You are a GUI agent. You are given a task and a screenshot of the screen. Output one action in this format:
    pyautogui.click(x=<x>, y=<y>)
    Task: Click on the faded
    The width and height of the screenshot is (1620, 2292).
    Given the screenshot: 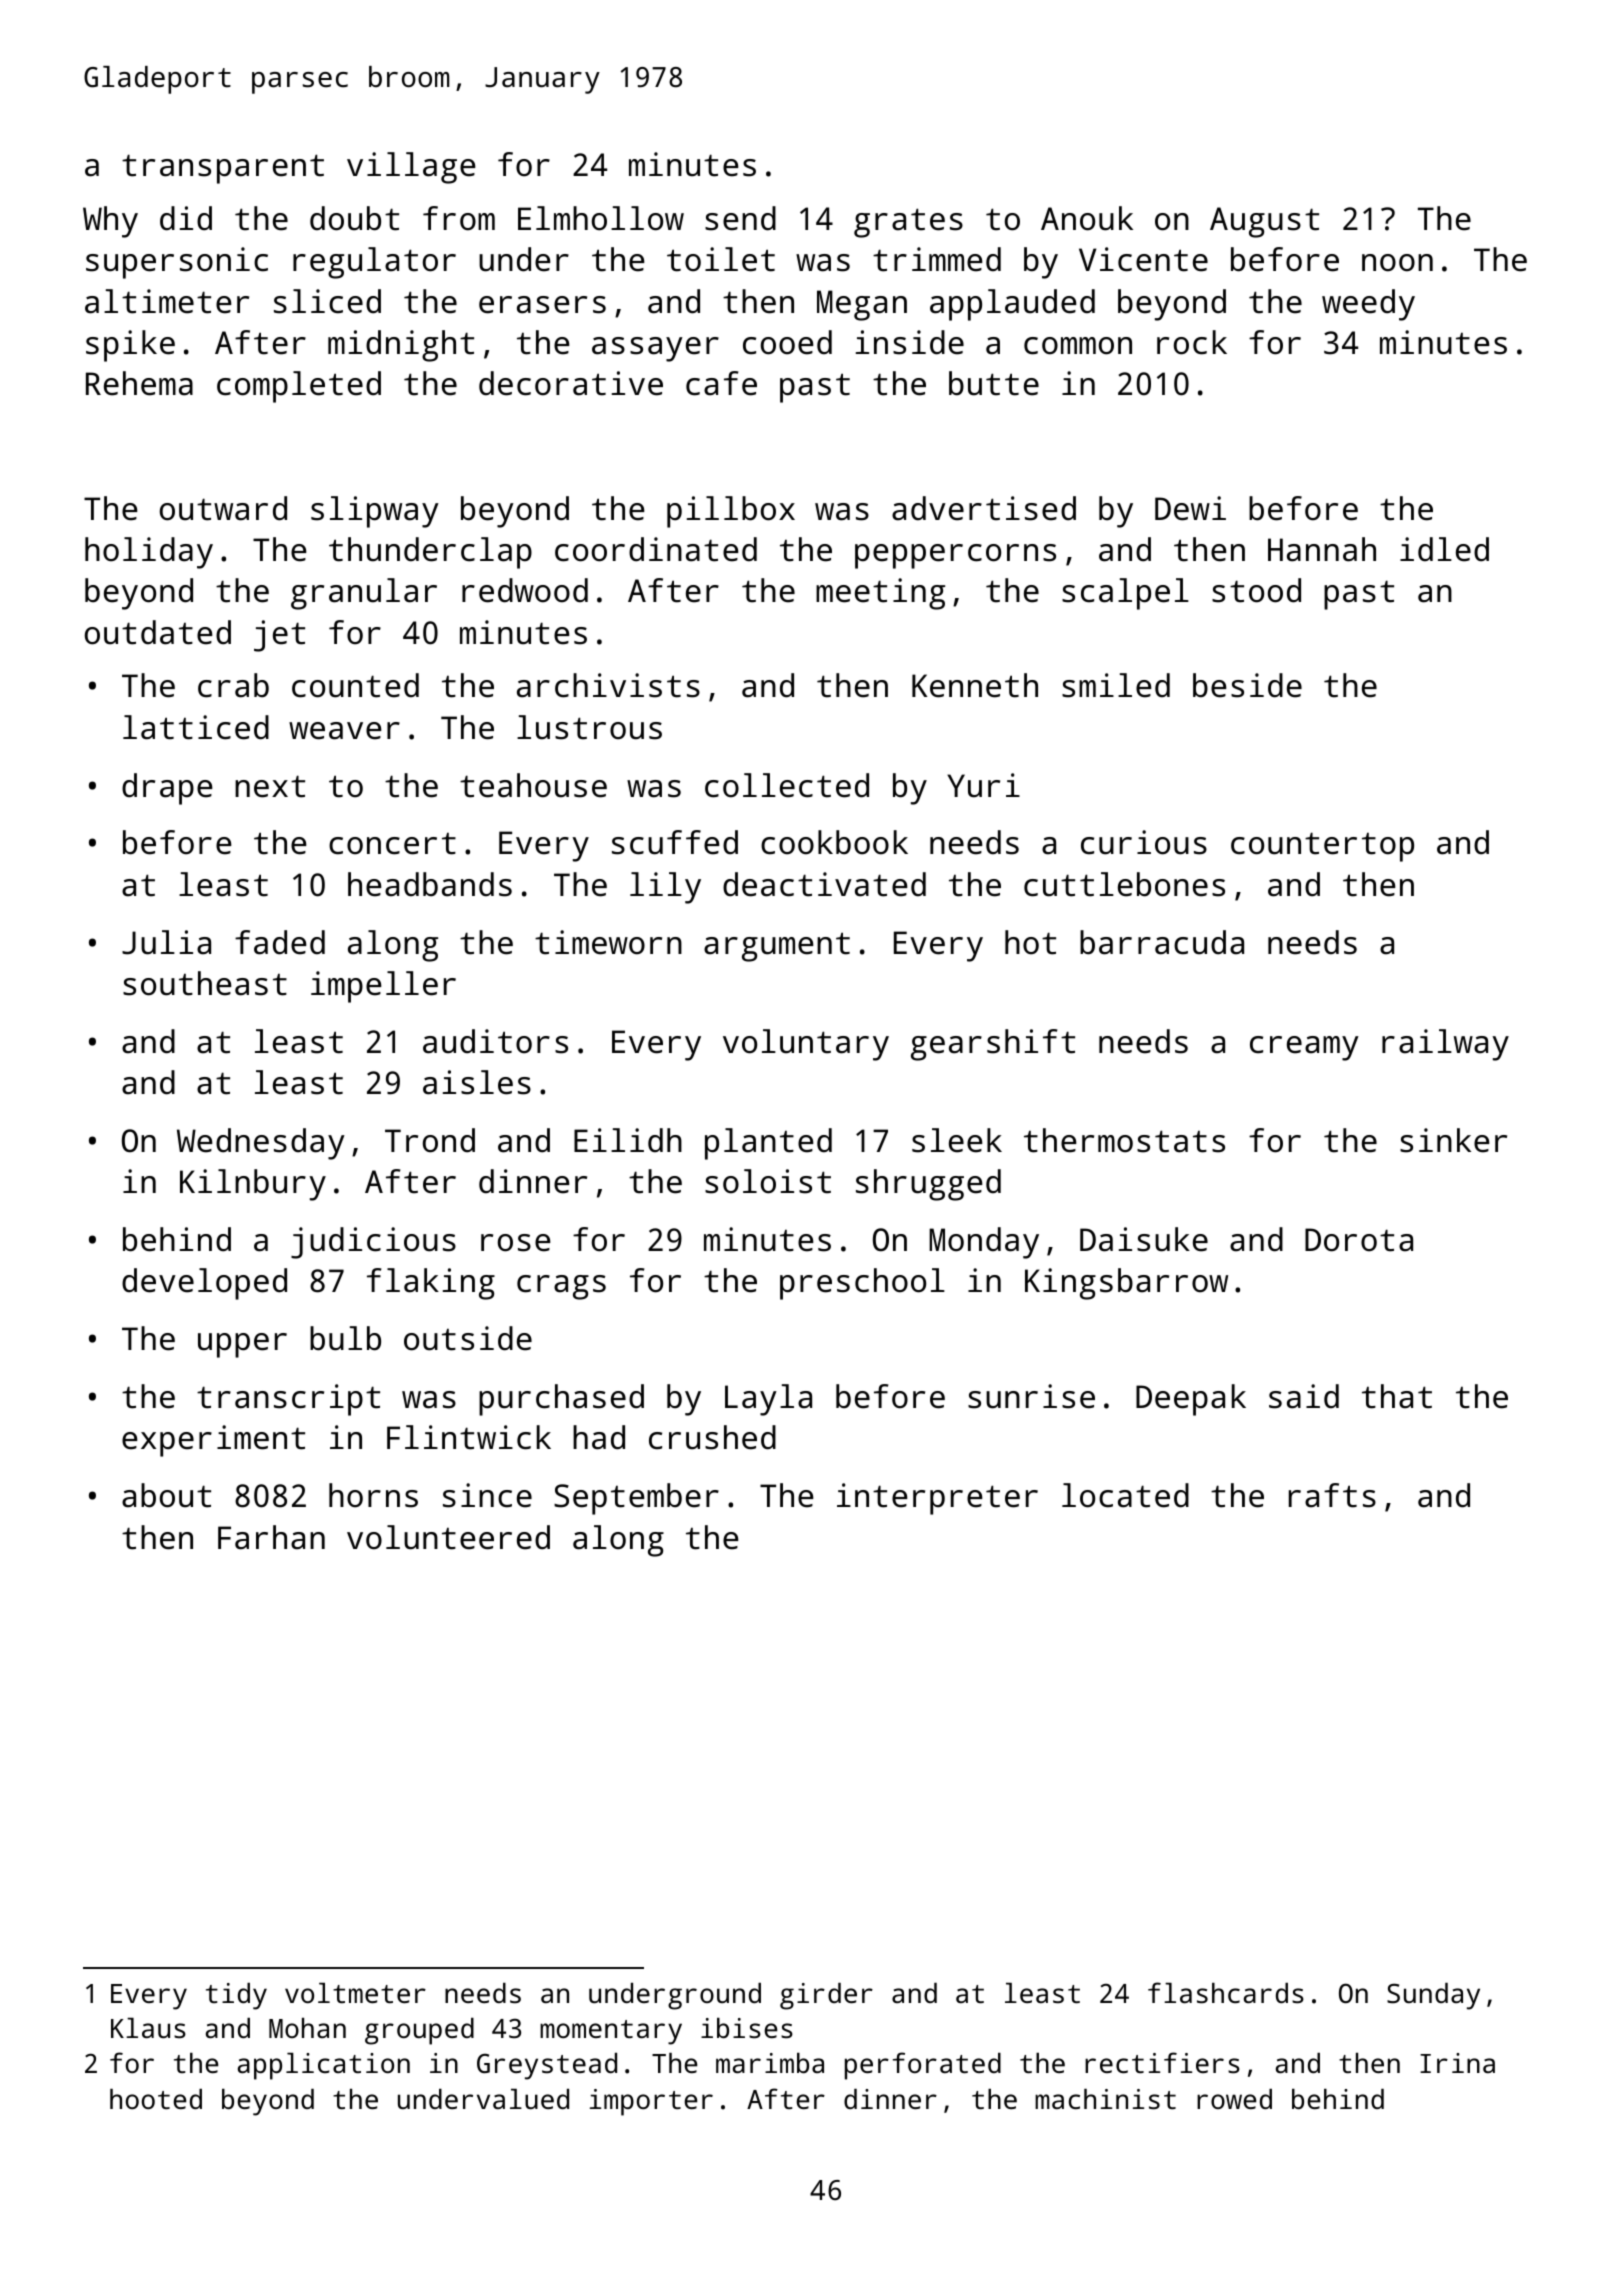 What is the action you would take?
    pyautogui.click(x=280, y=942)
